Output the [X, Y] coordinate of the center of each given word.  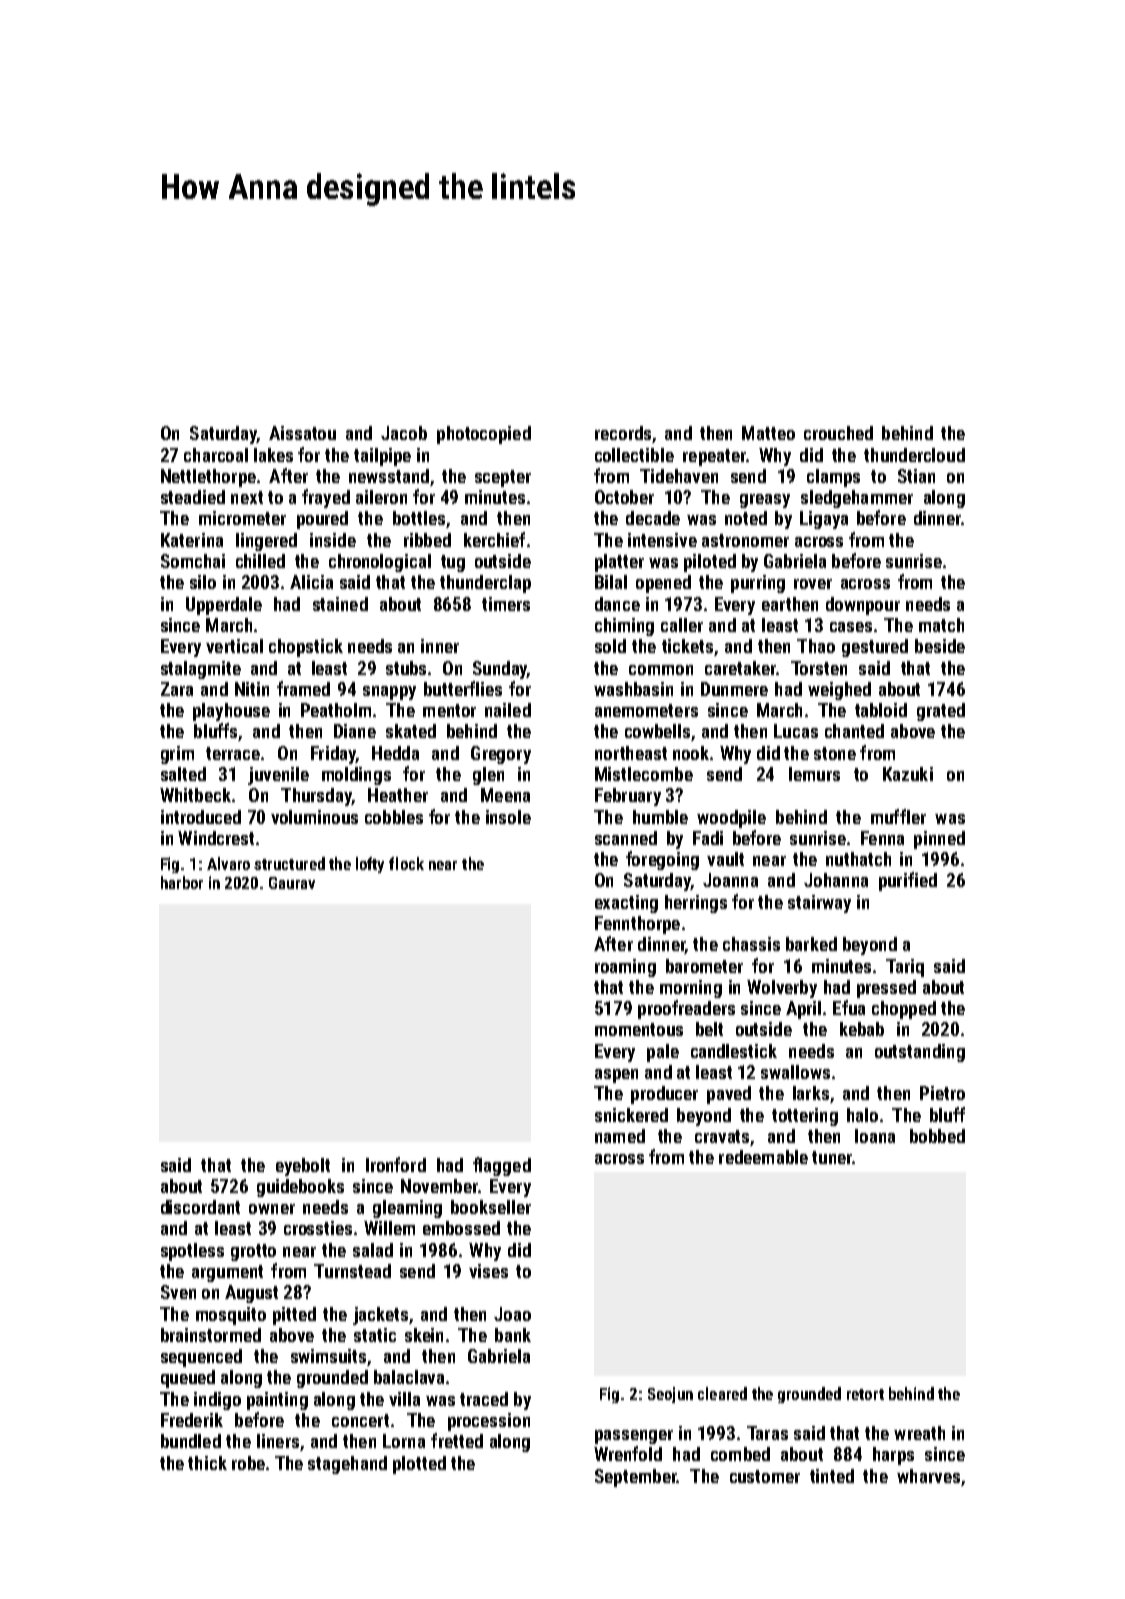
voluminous [314, 817]
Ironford [396, 1164]
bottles [419, 518]
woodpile [731, 819]
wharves [928, 1476]
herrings [696, 904]
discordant [200, 1207]
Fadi [708, 838]
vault [725, 859]
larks [811, 1093]
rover [813, 584]
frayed [326, 498]
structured [289, 863]
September [636, 1478]
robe [248, 1463]
